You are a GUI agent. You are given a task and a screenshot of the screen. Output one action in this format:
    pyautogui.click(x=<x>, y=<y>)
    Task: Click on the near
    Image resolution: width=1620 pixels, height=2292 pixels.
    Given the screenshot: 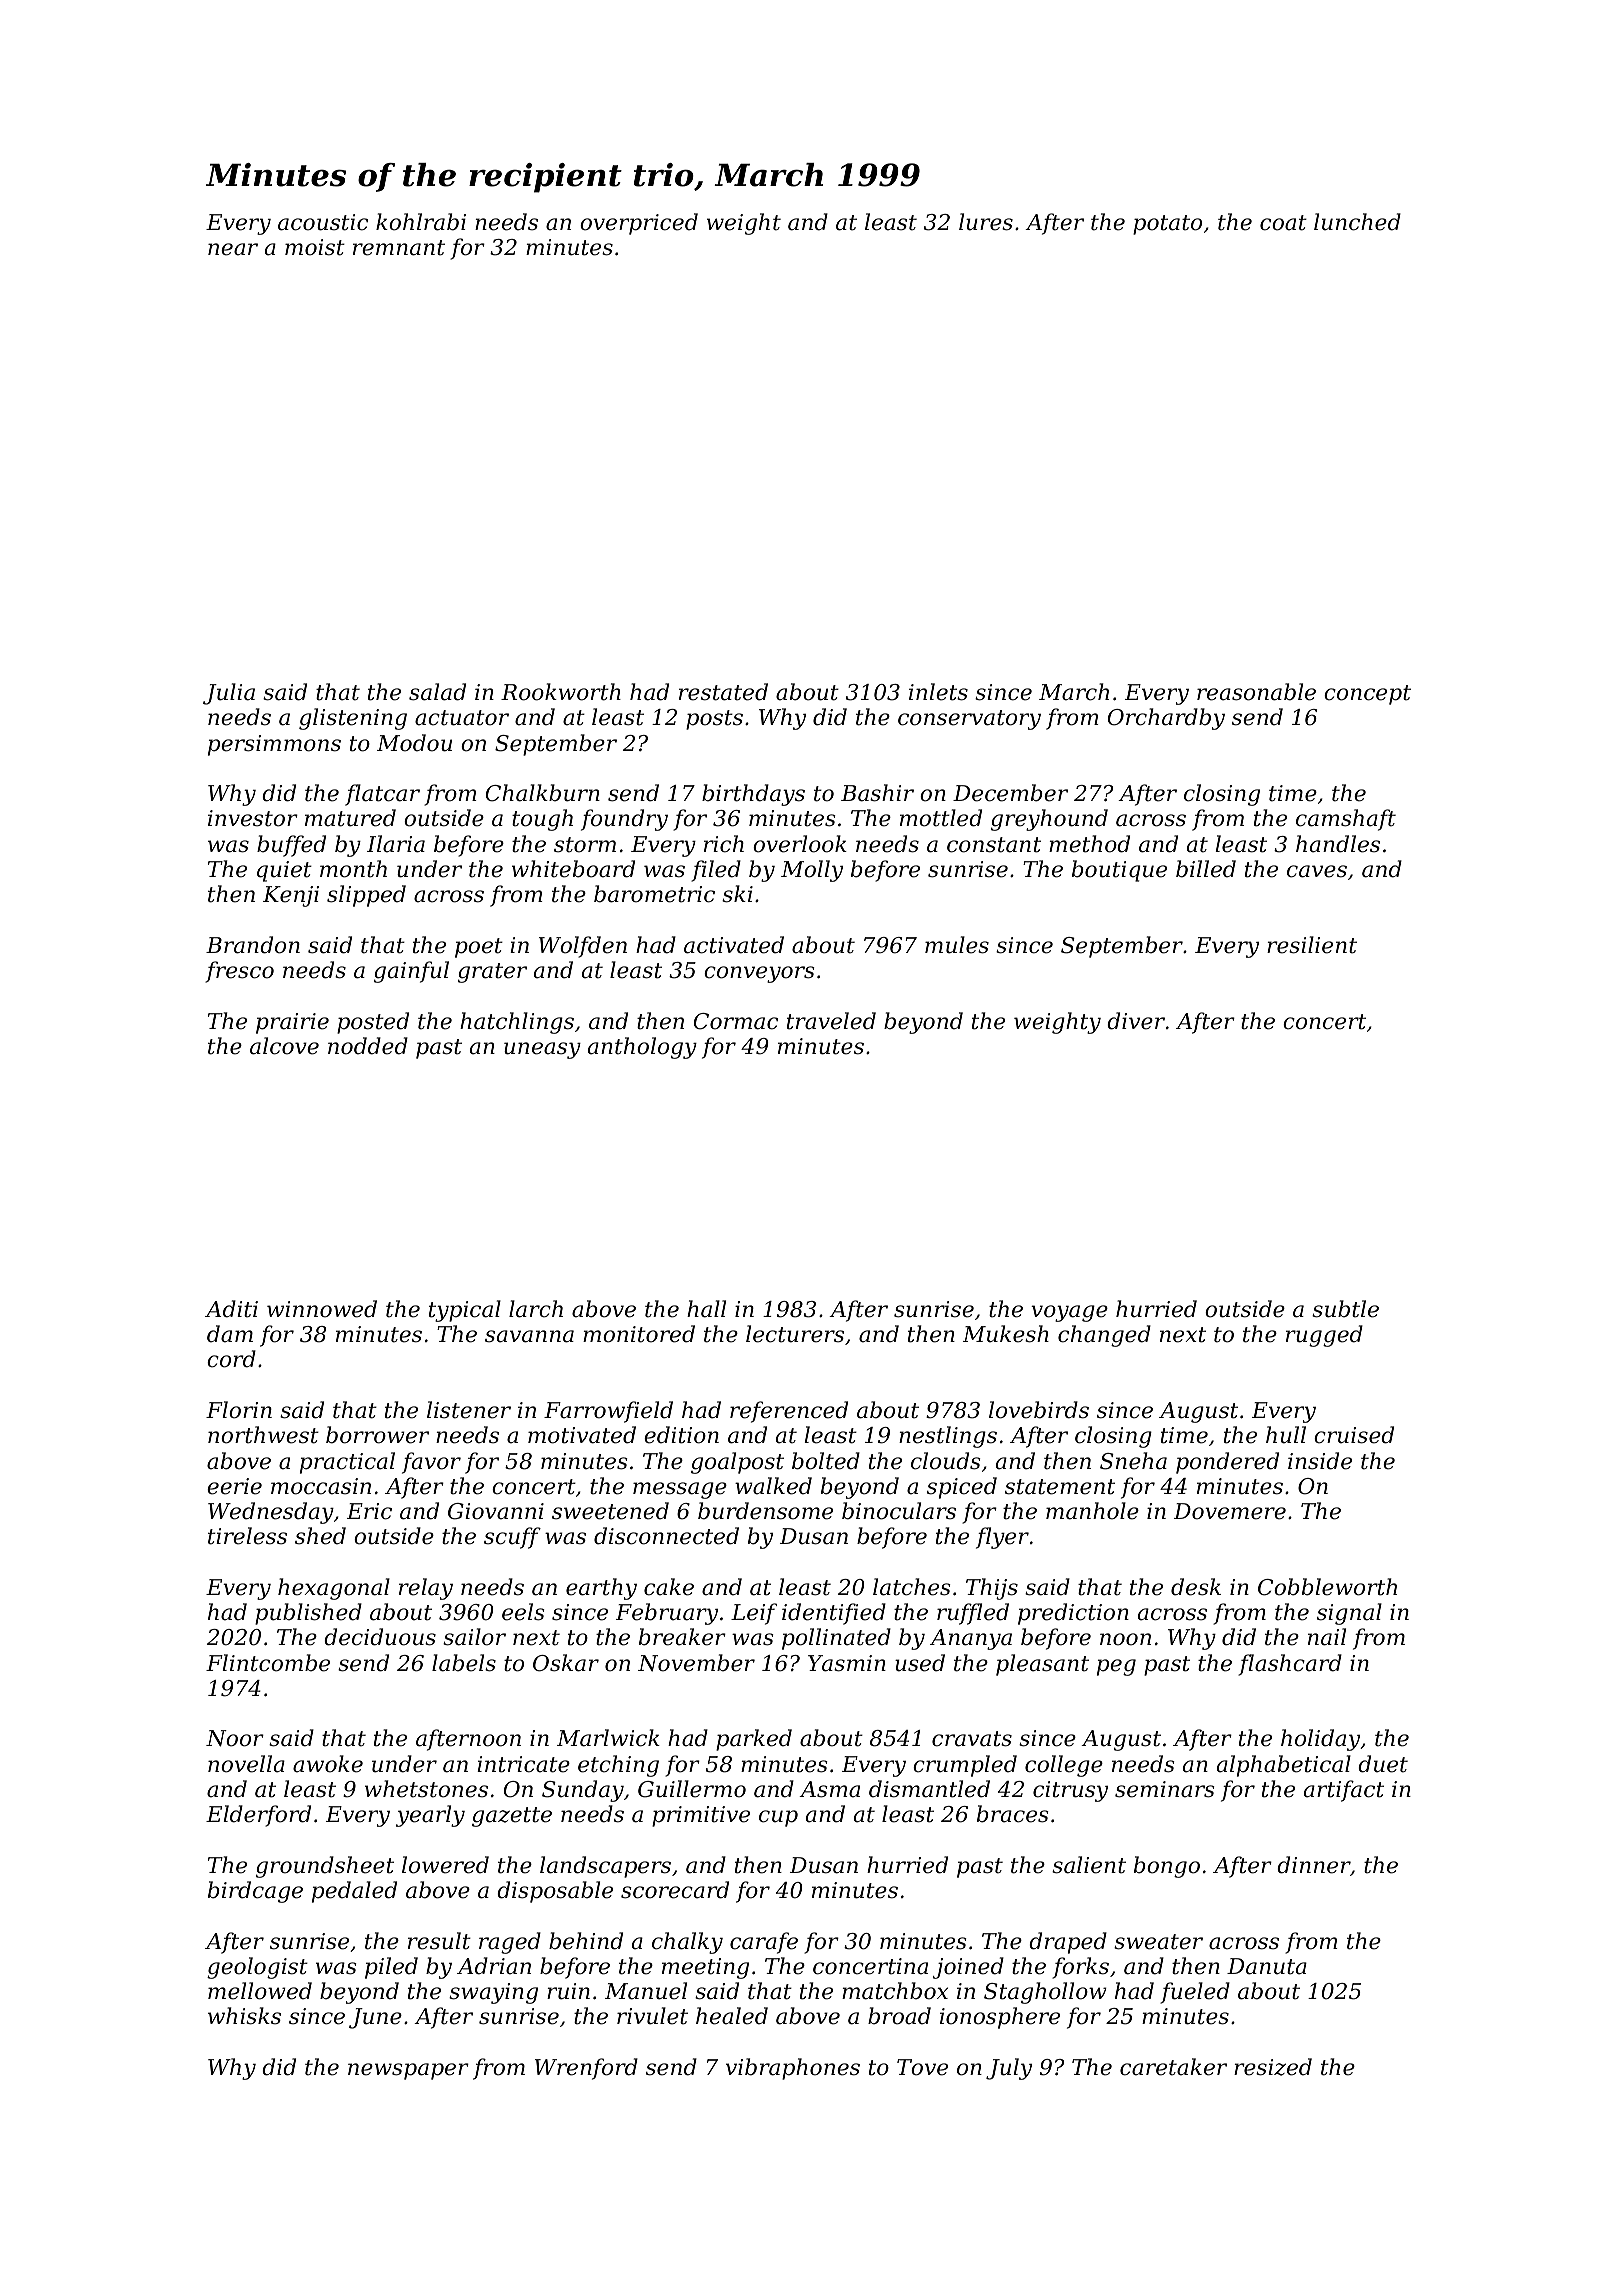 What is the action you would take?
    pyautogui.click(x=233, y=249)
